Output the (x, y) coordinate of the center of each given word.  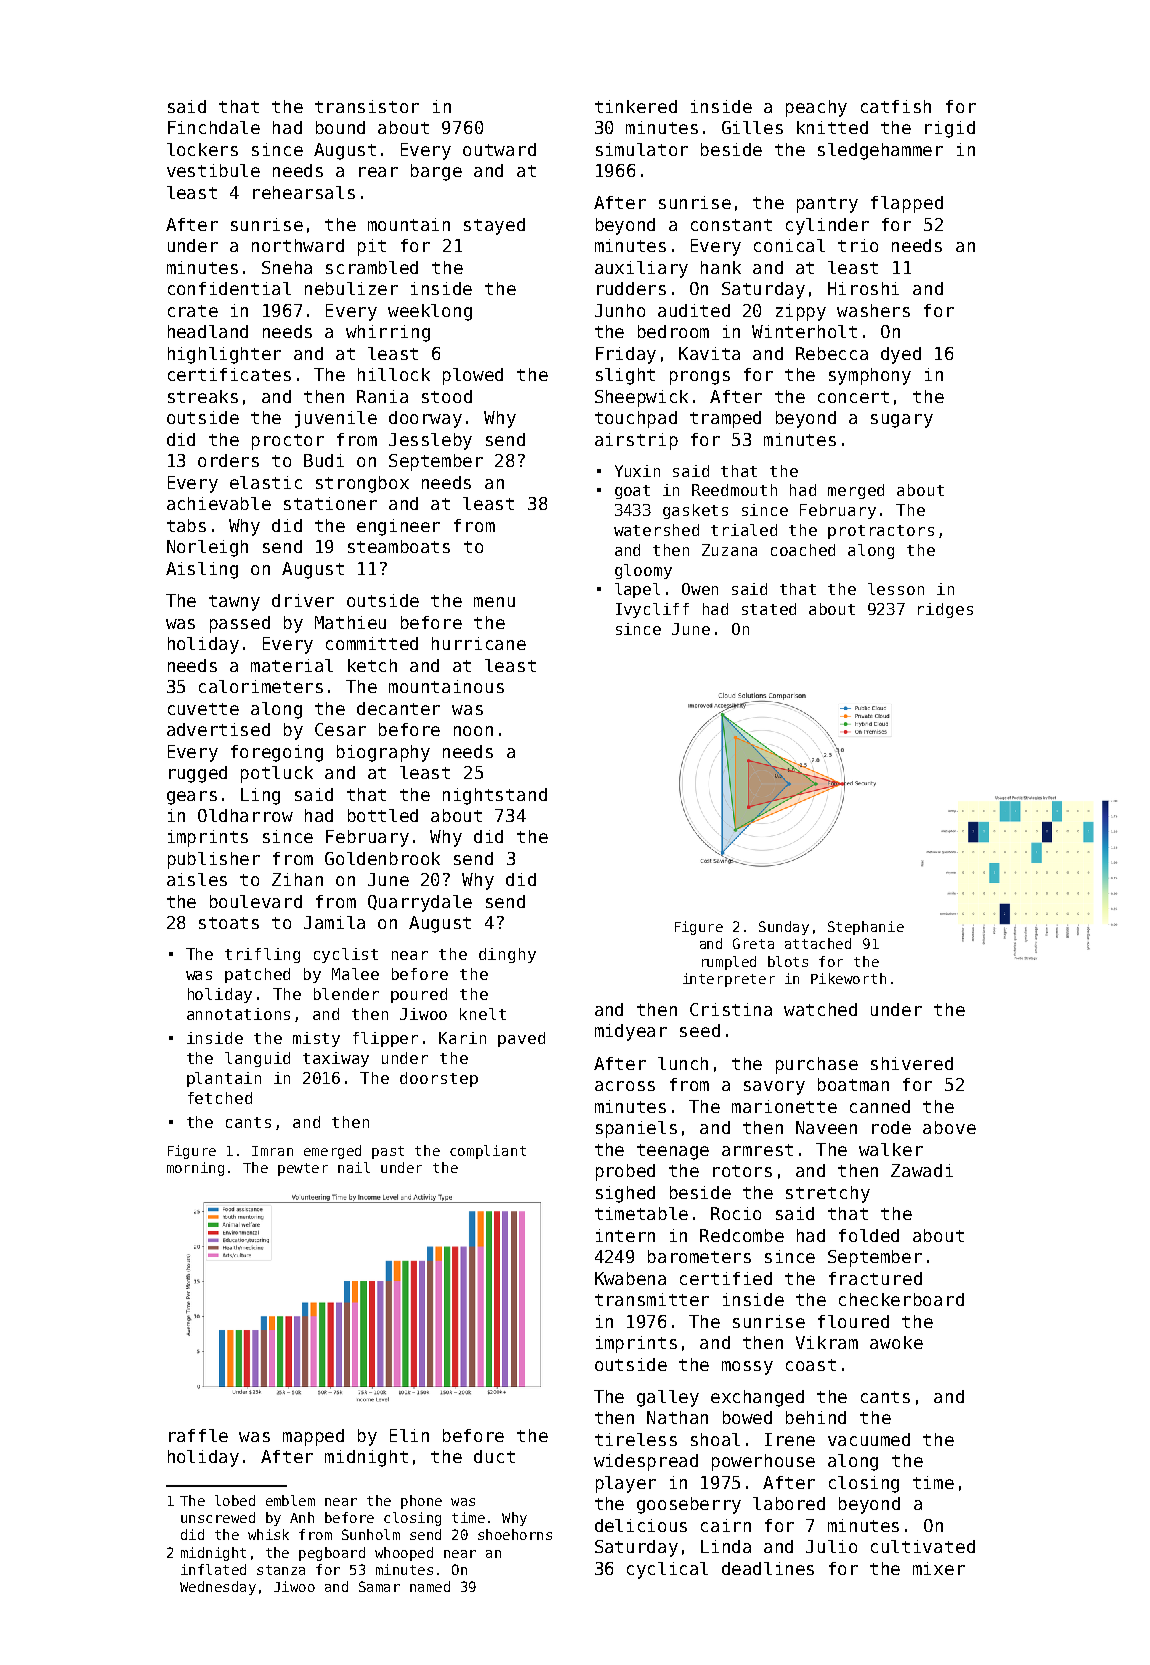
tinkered (636, 106)
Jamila (334, 922)
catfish (896, 106)
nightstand (495, 796)
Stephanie (866, 928)
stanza (281, 1570)
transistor (367, 106)
